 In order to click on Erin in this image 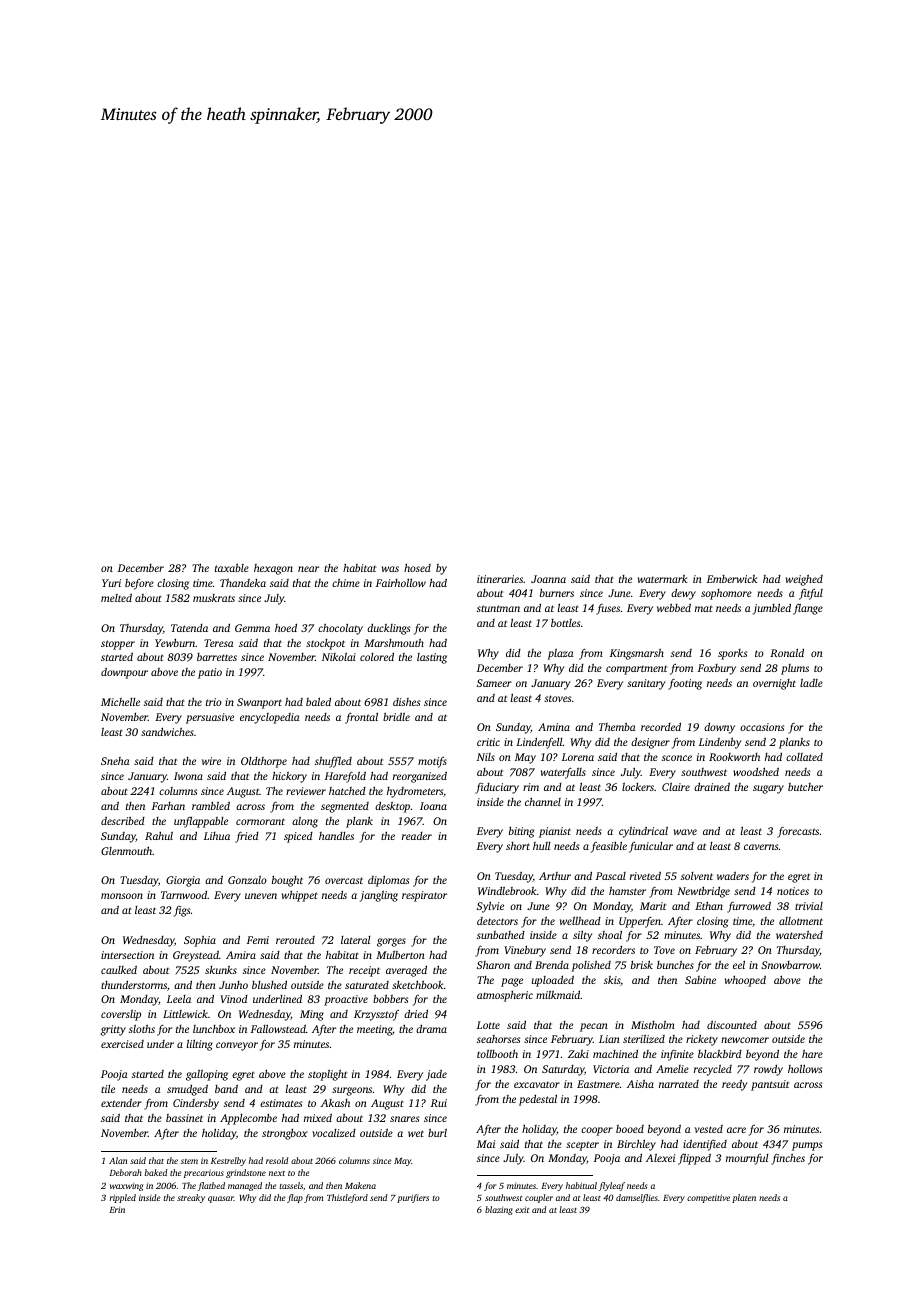, I will do `click(117, 1210)`.
